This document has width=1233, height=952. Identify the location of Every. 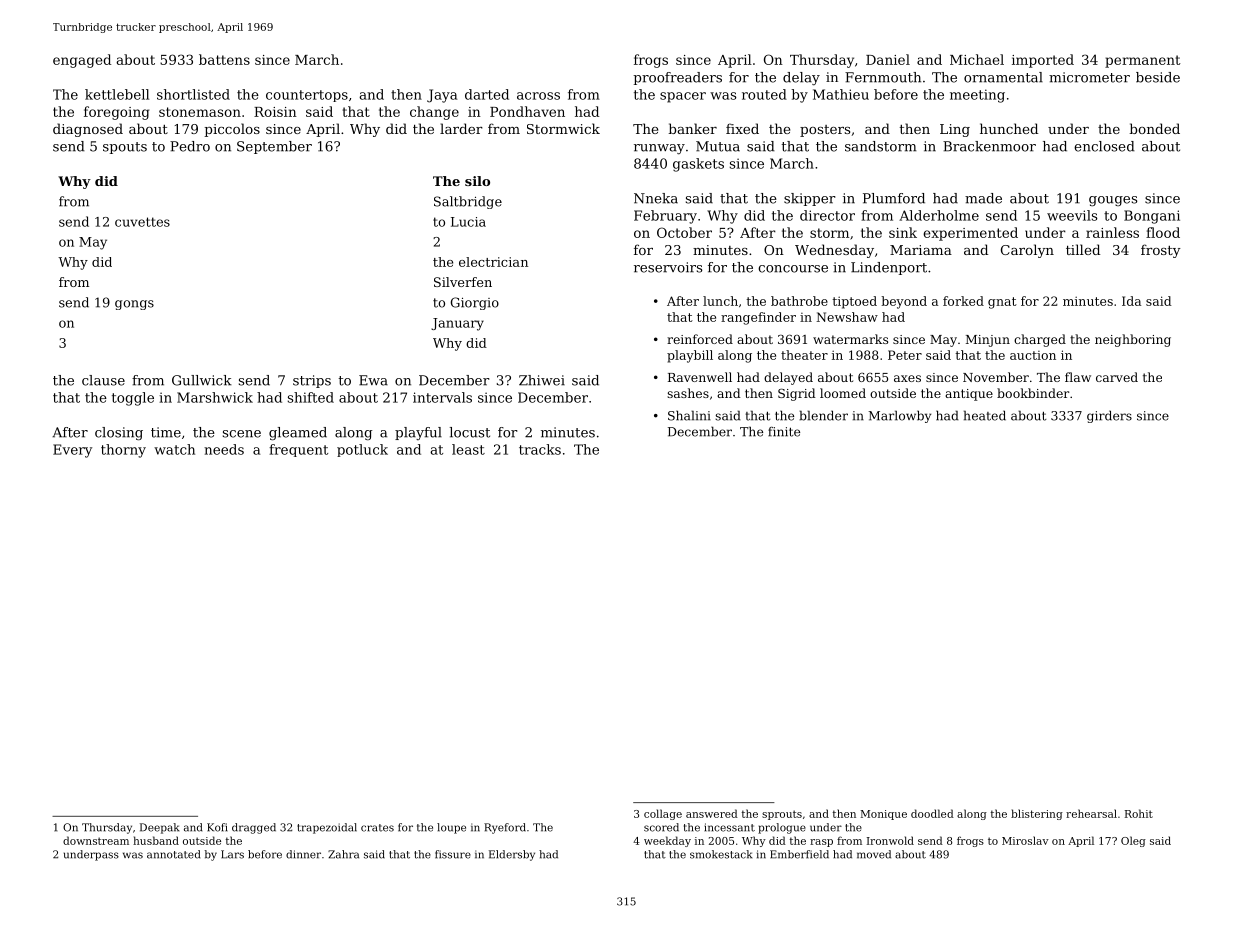
(72, 451).
